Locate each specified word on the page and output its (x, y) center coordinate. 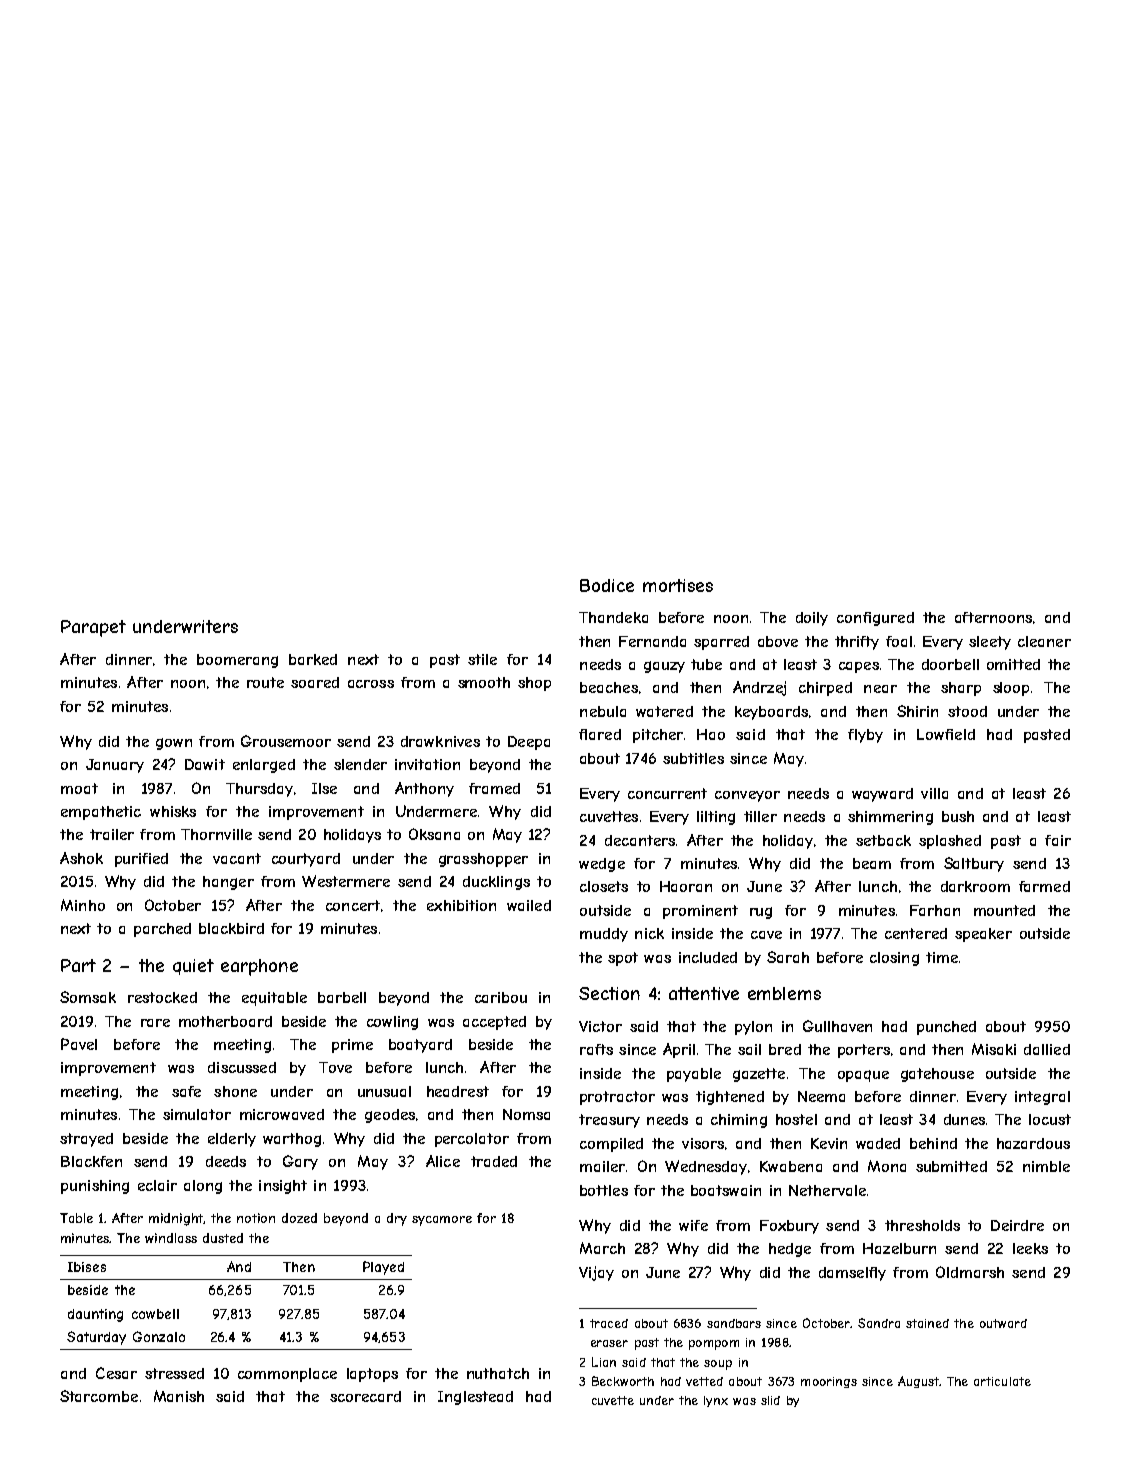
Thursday (259, 790)
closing (894, 959)
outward (1003, 1323)
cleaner (1044, 641)
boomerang (237, 661)
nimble (1046, 1166)
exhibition (461, 905)
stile (482, 659)
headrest (458, 1091)
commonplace (287, 1375)
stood (967, 711)
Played (383, 1268)
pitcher (658, 736)
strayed (86, 1140)
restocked (162, 997)
